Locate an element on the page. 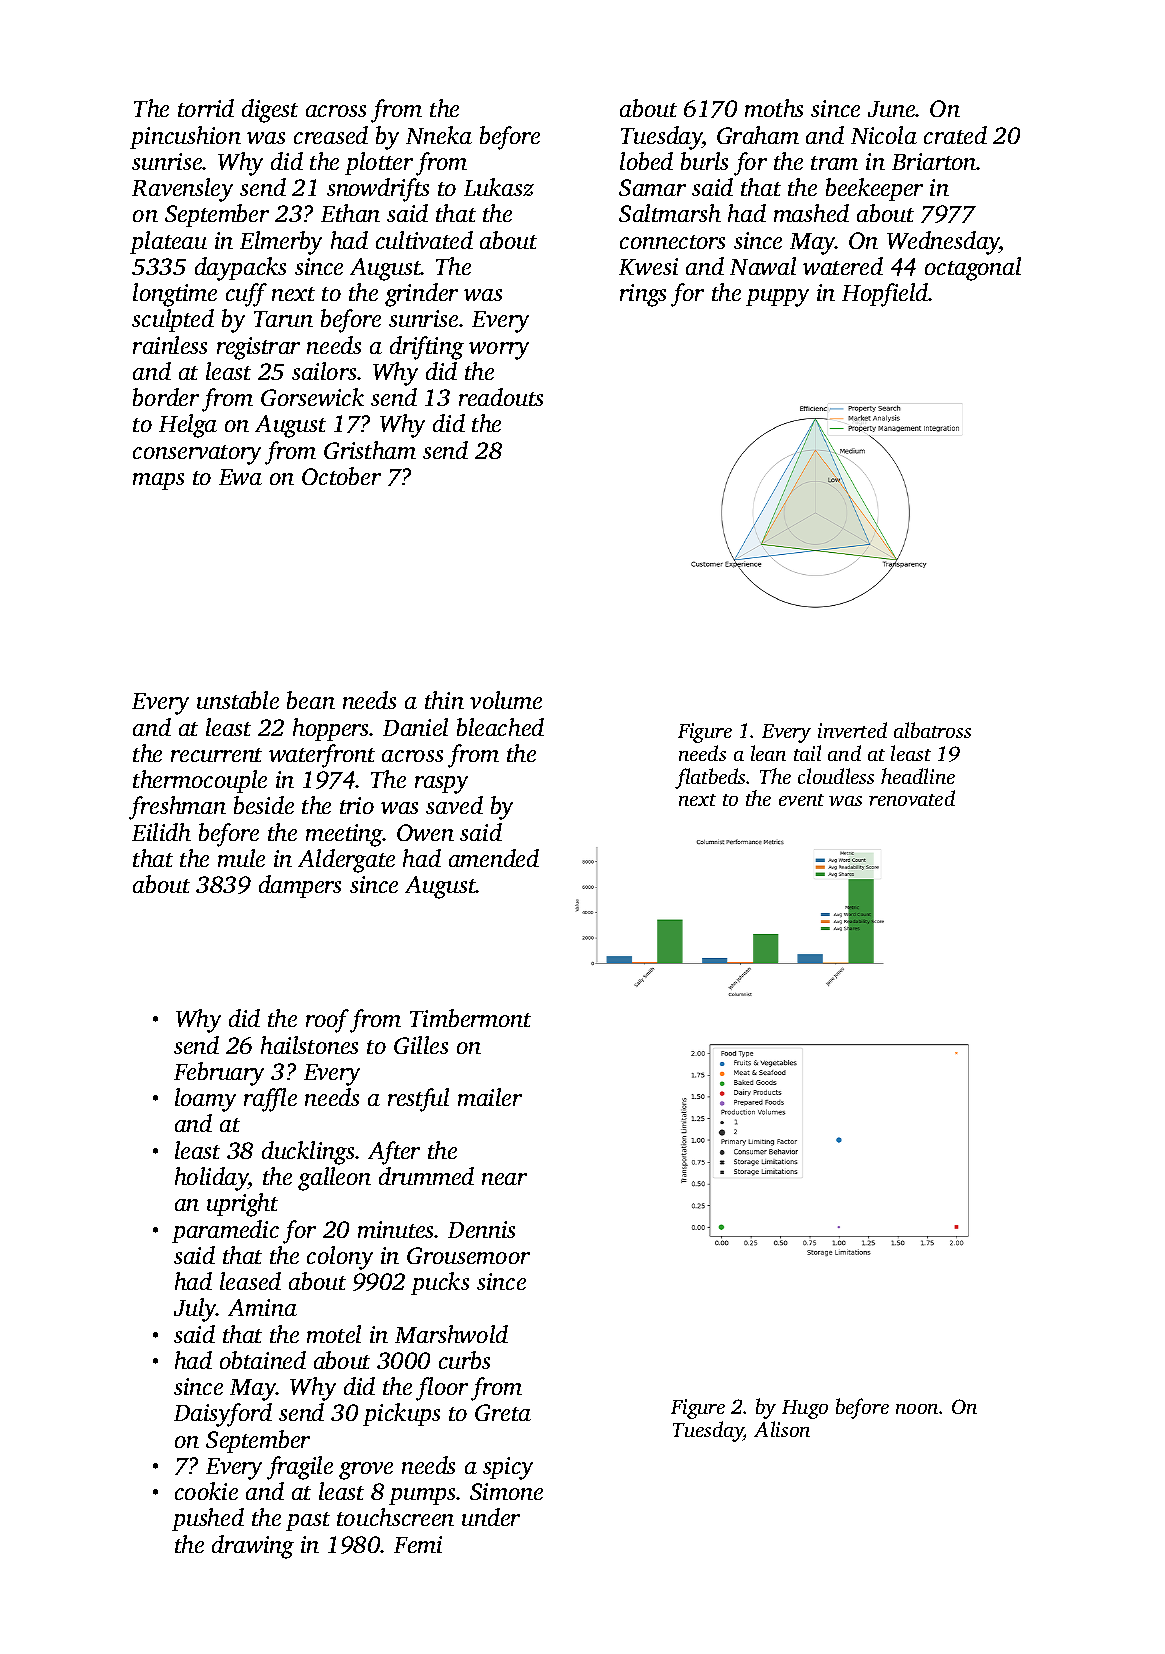  mashed is located at coordinates (811, 213).
